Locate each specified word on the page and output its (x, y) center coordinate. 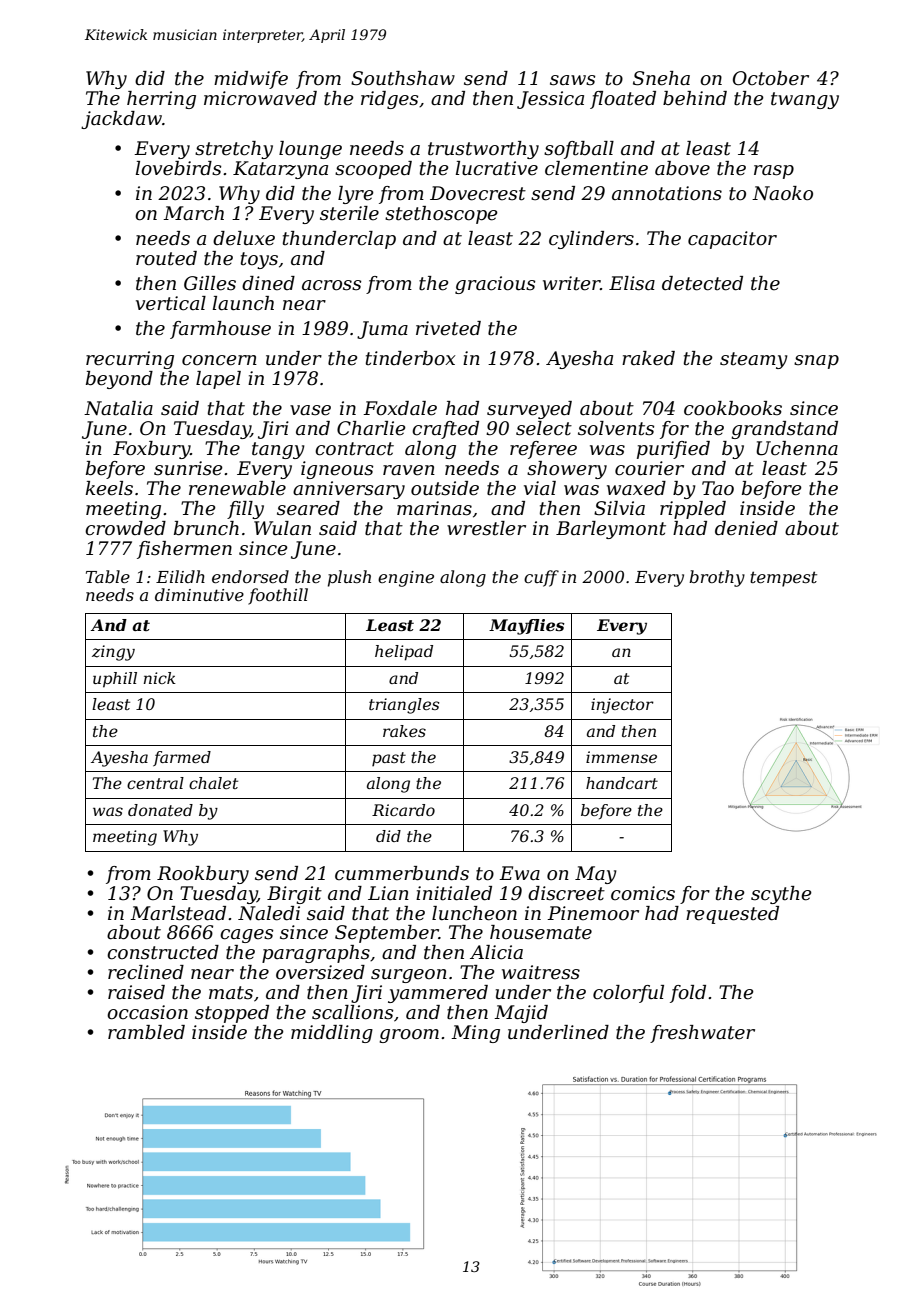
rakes (404, 731)
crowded (125, 528)
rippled (693, 510)
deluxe (244, 238)
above (682, 168)
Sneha (661, 78)
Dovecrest (478, 193)
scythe (781, 895)
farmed (182, 758)
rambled (146, 1032)
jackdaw (121, 120)
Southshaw (403, 78)
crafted (445, 430)
